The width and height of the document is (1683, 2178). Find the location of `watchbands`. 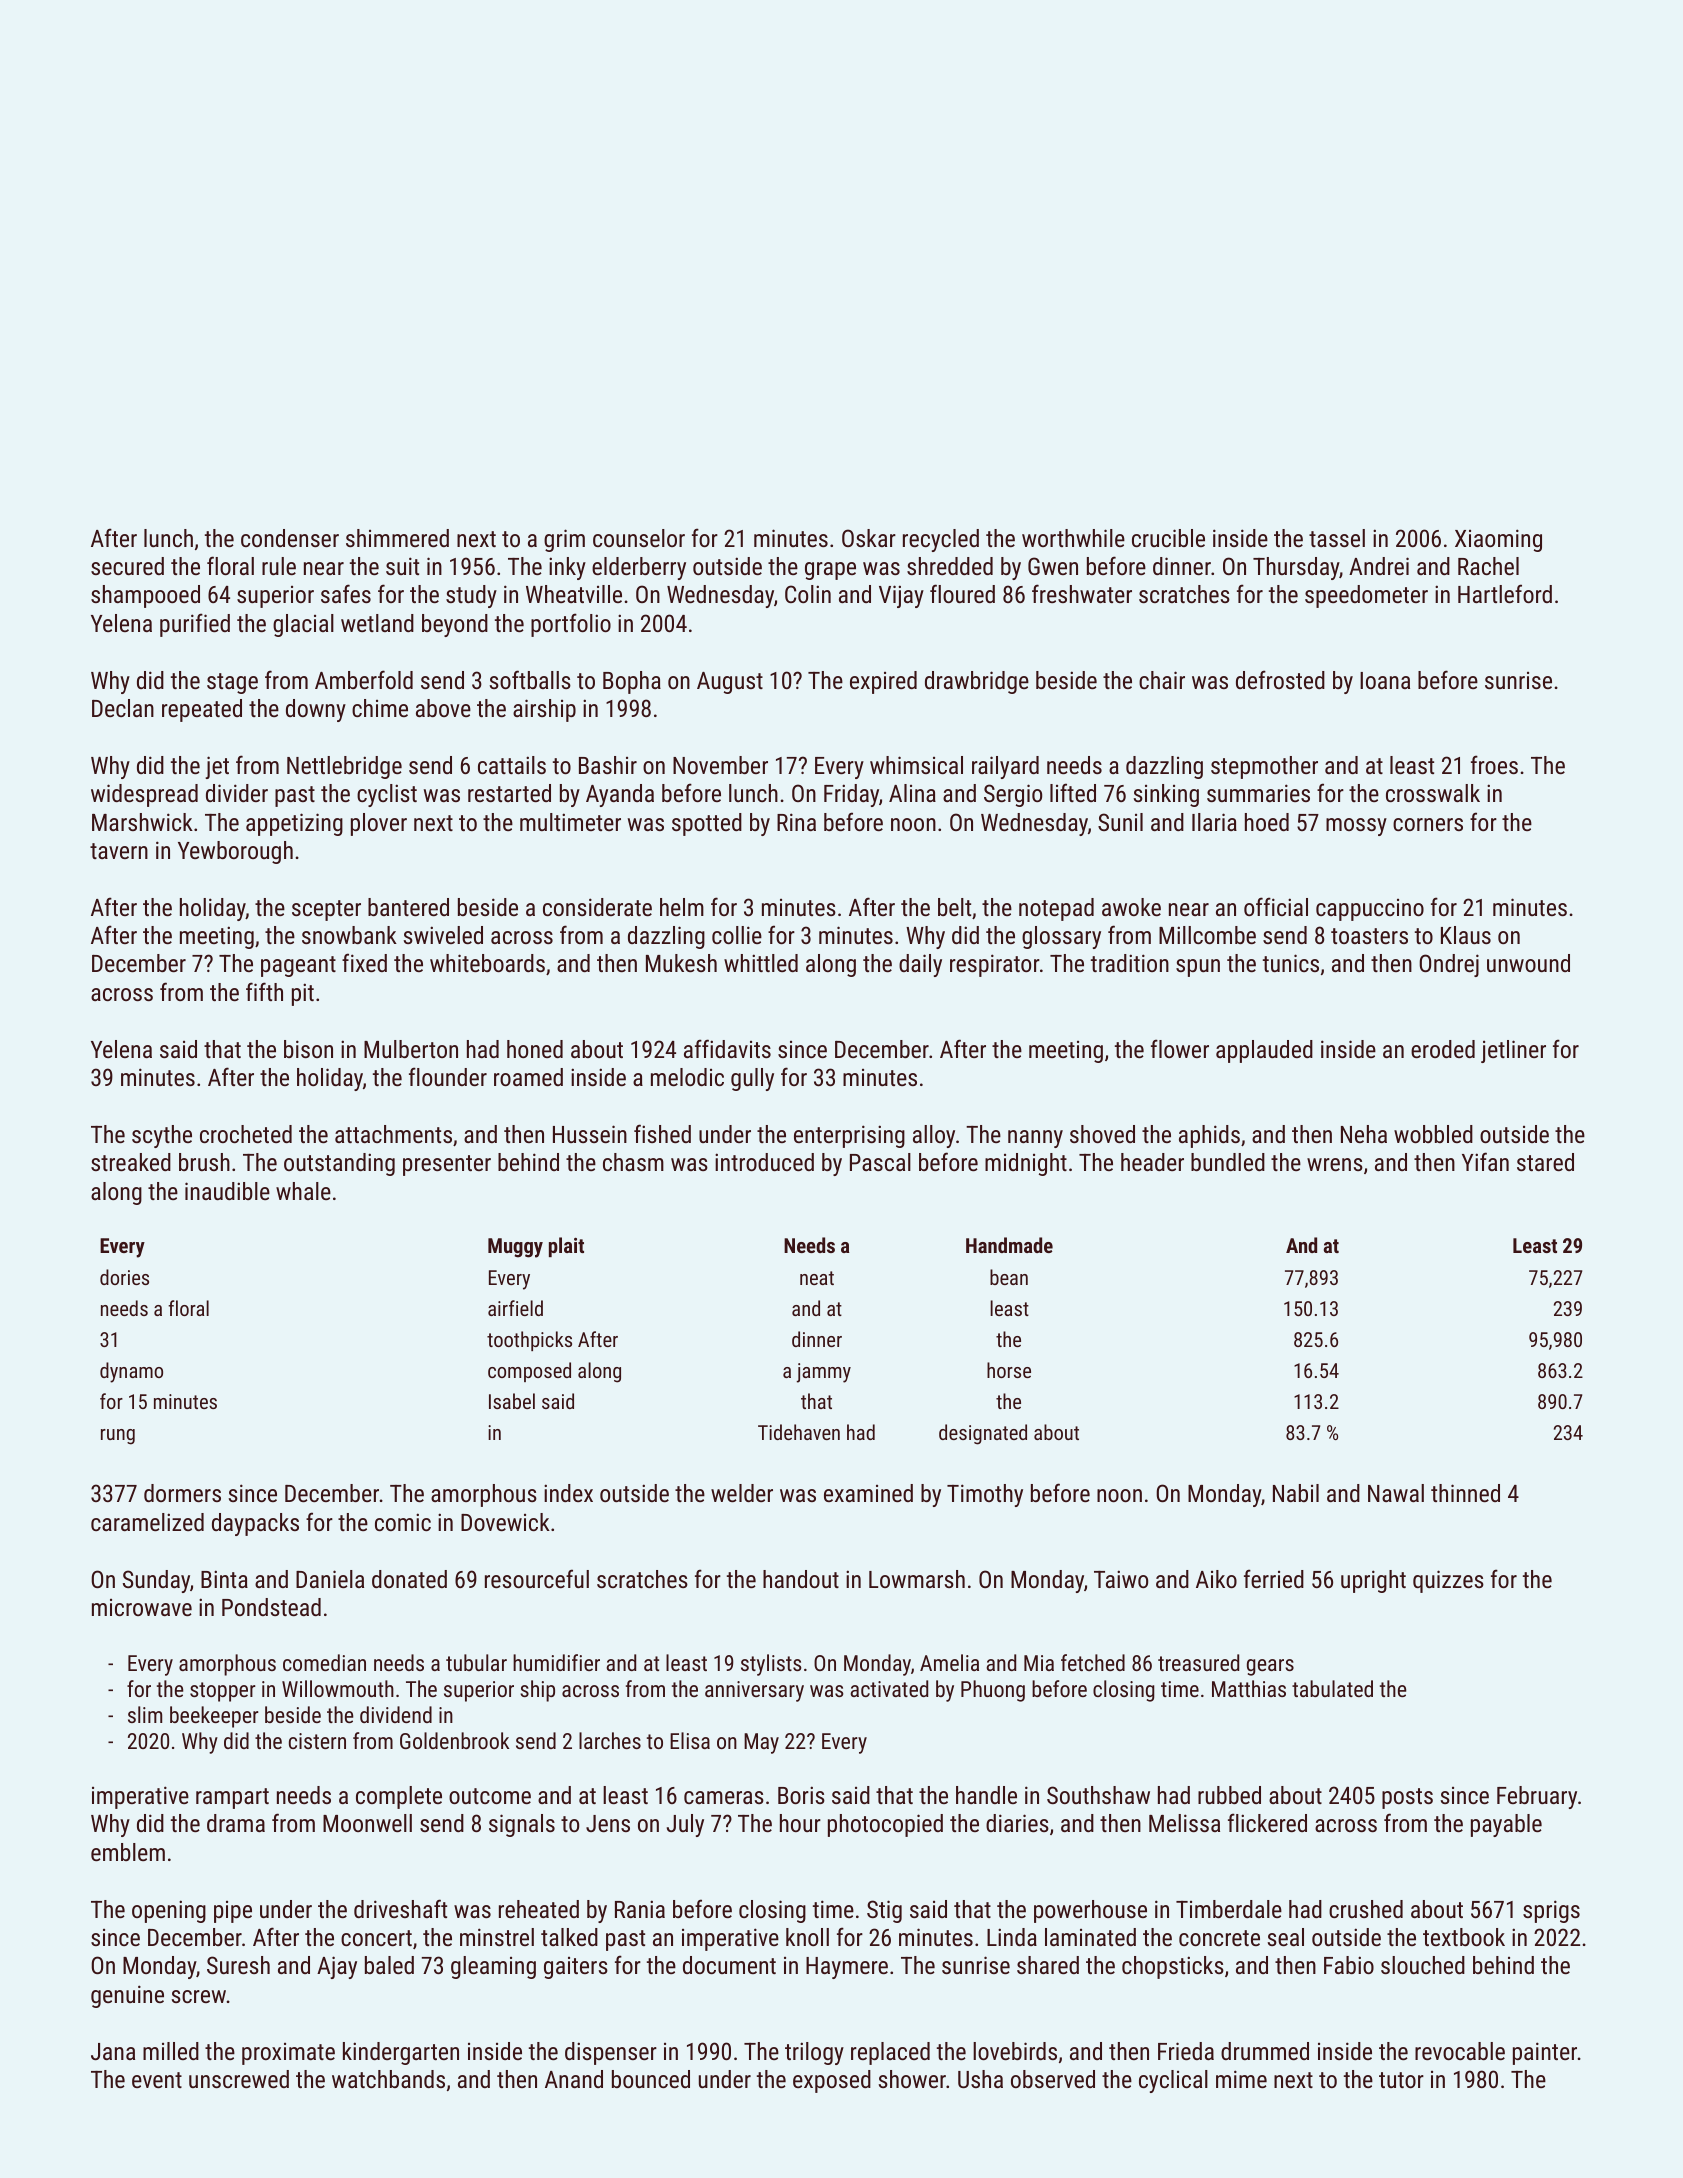

watchbands is located at coordinates (388, 2079).
